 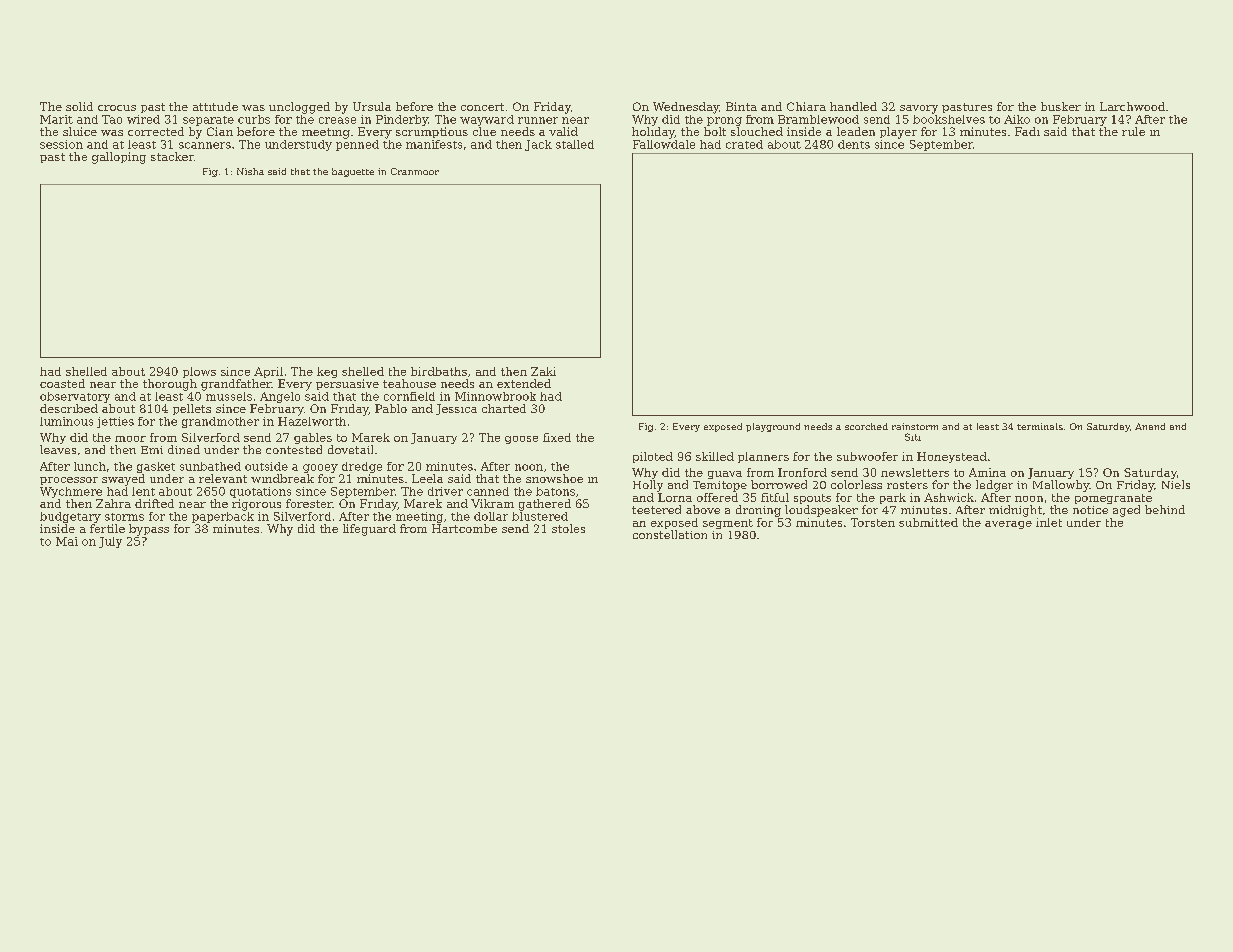 I want to click on Anand, so click(x=1150, y=426).
